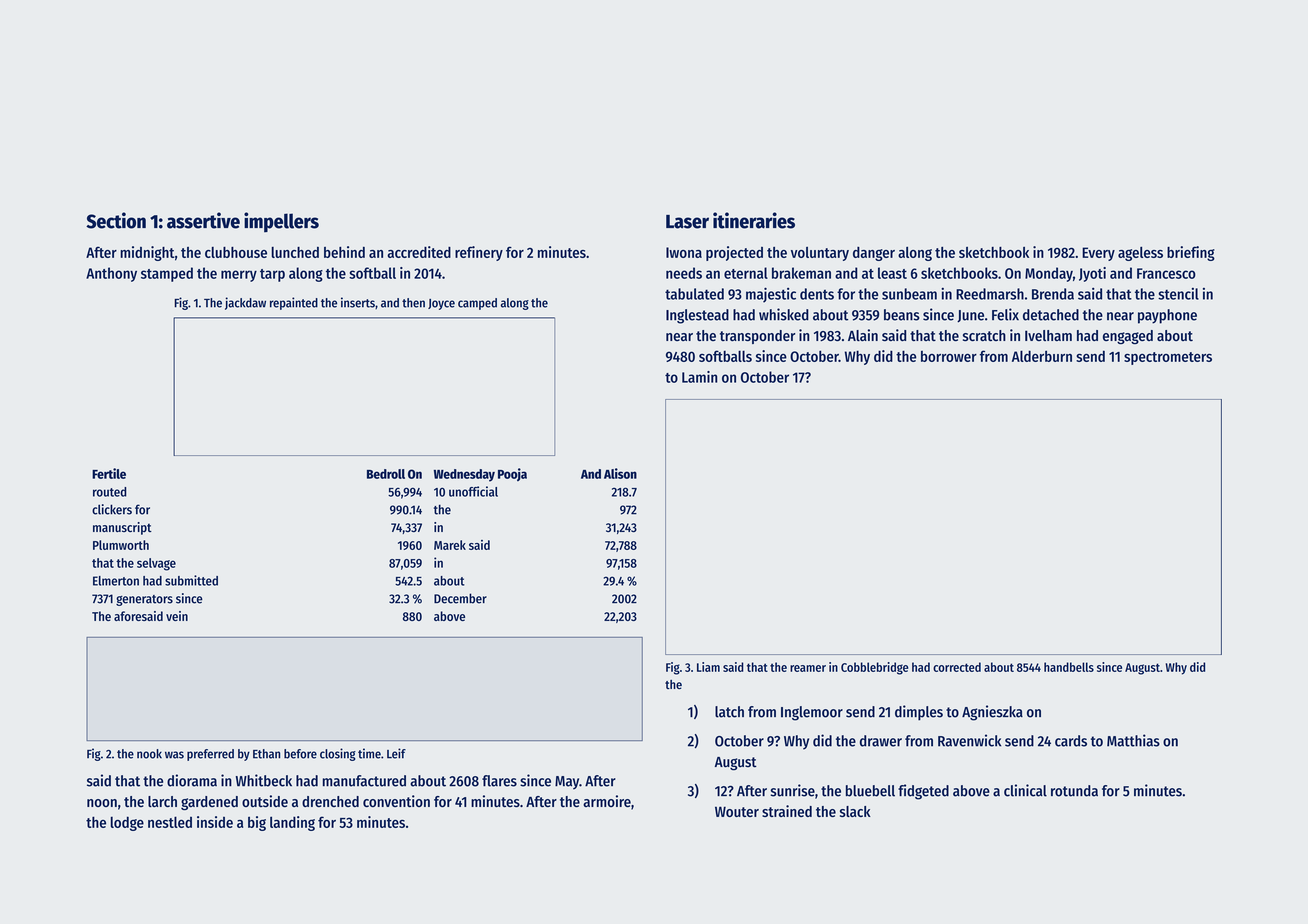 This image has width=1308, height=924. I want to click on time, so click(369, 753).
